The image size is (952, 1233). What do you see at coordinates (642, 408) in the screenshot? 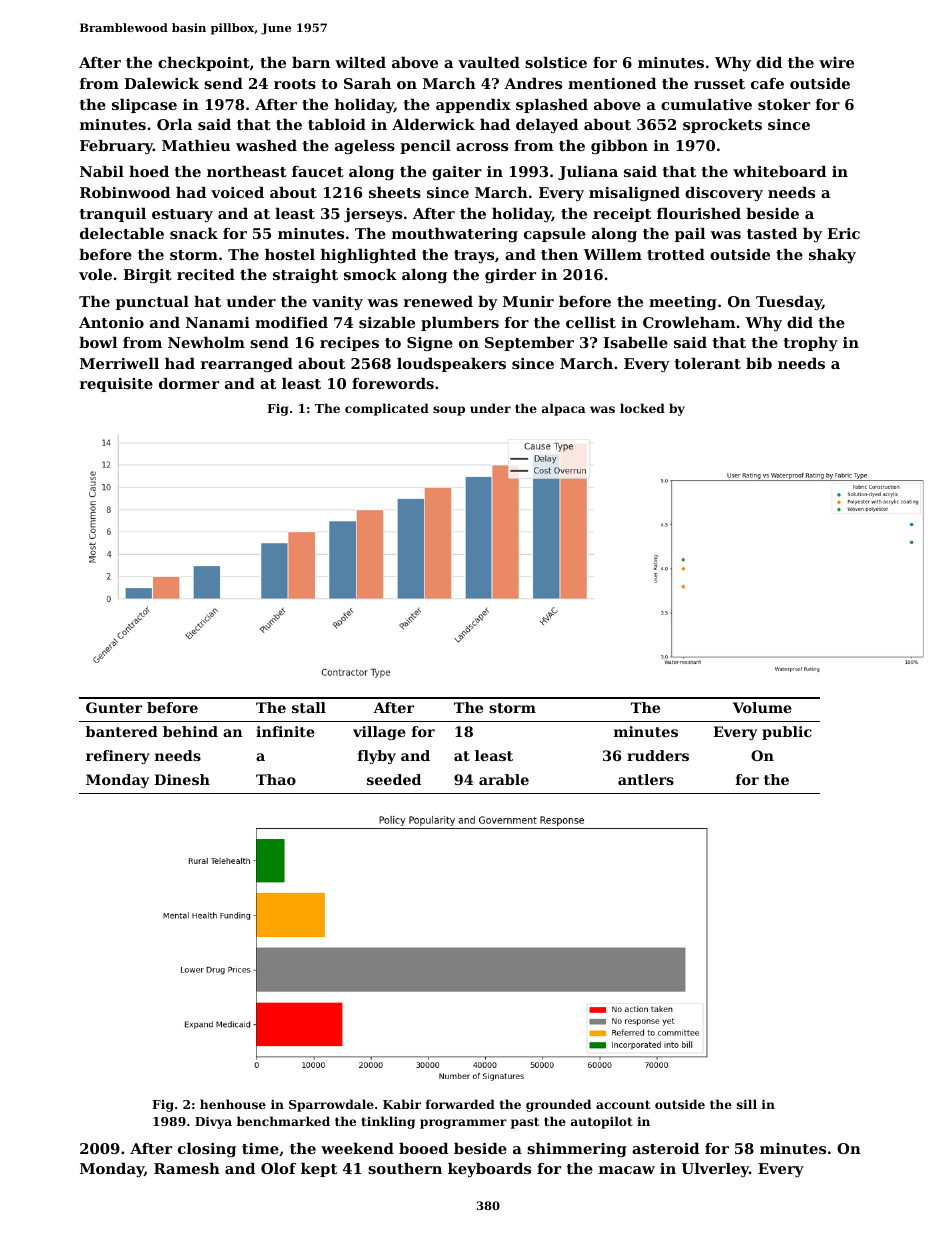
I see `locked` at bounding box center [642, 408].
